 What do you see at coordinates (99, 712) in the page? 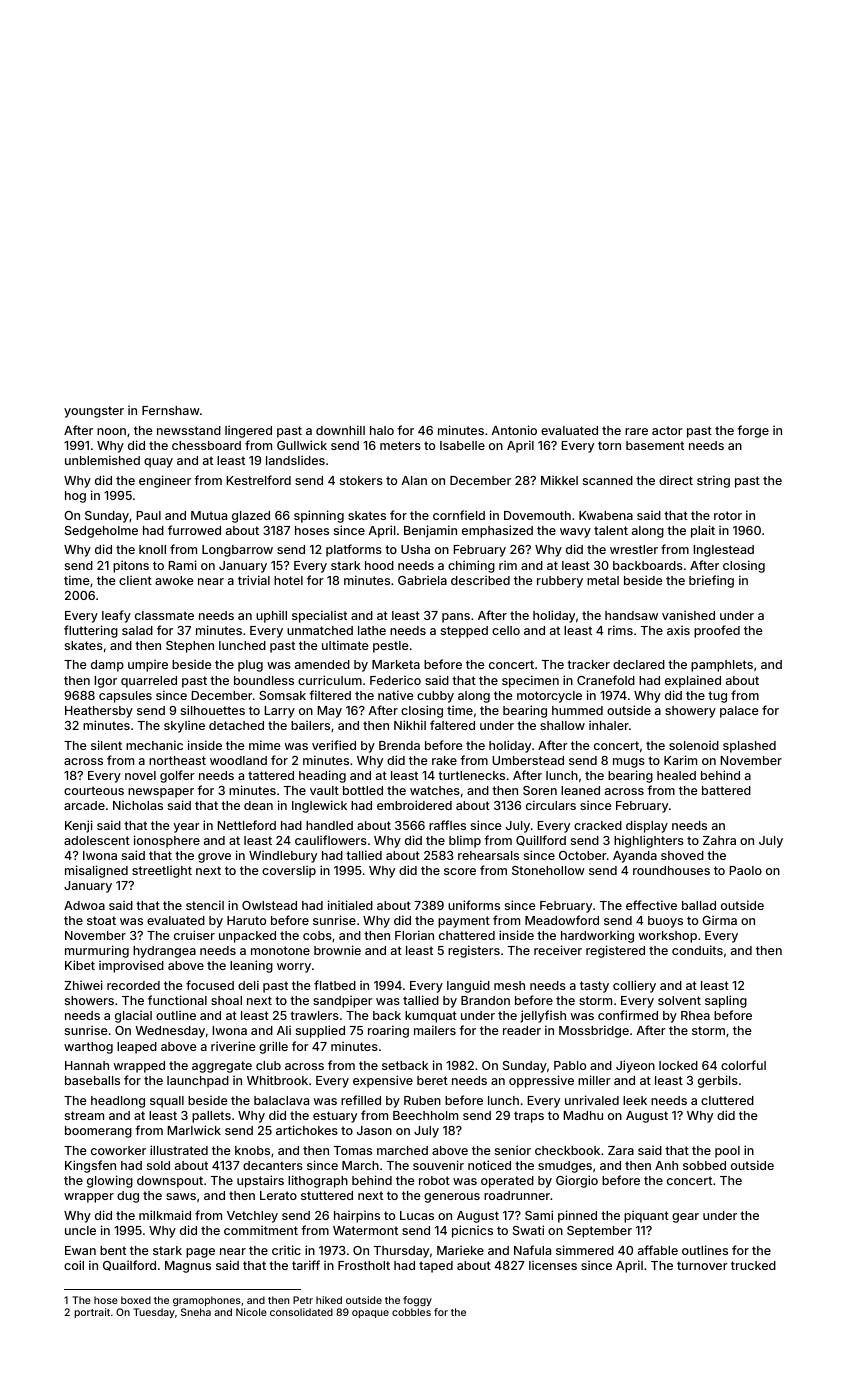
I see `Heathersby` at bounding box center [99, 712].
